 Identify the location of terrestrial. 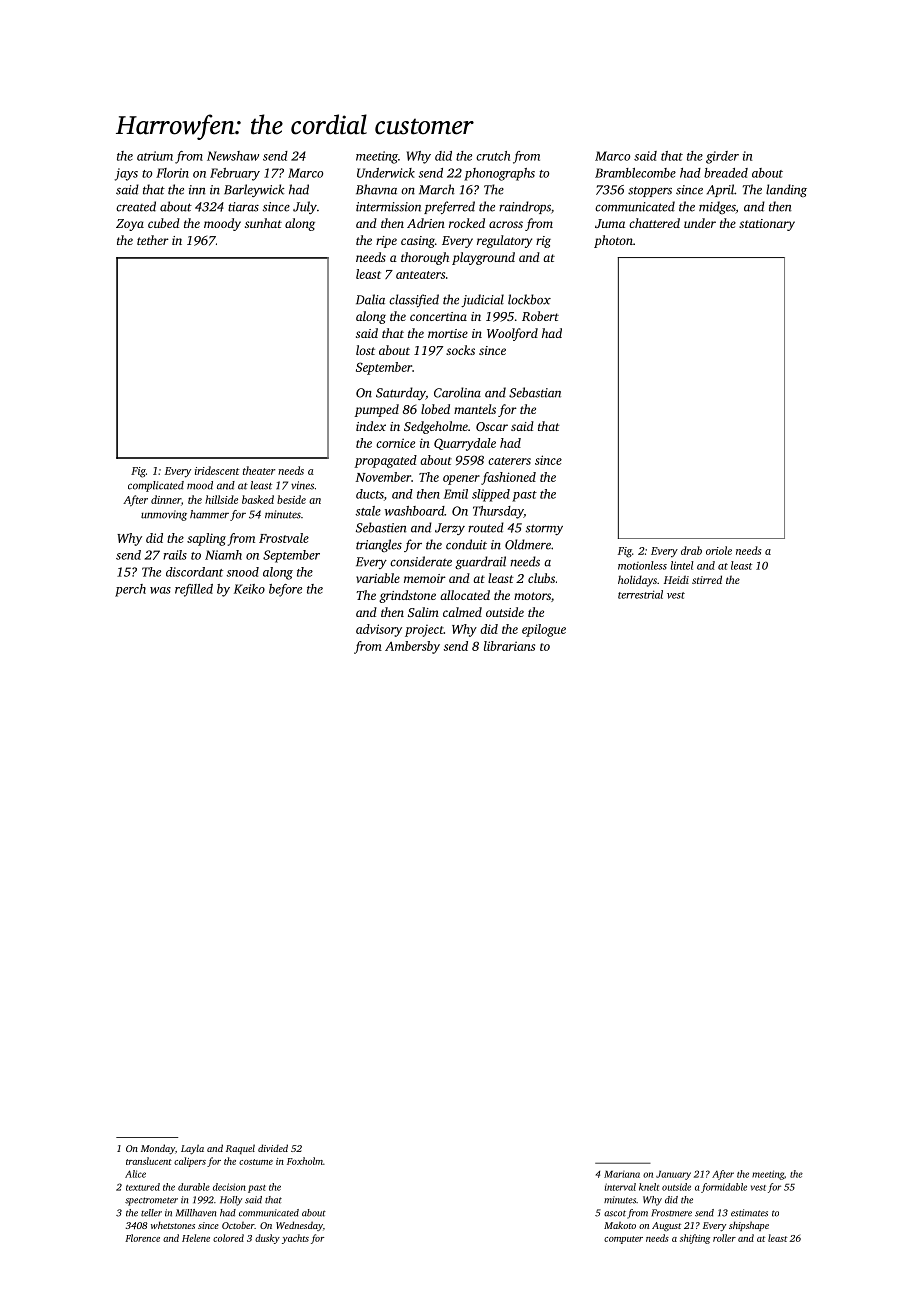
(640, 594).
